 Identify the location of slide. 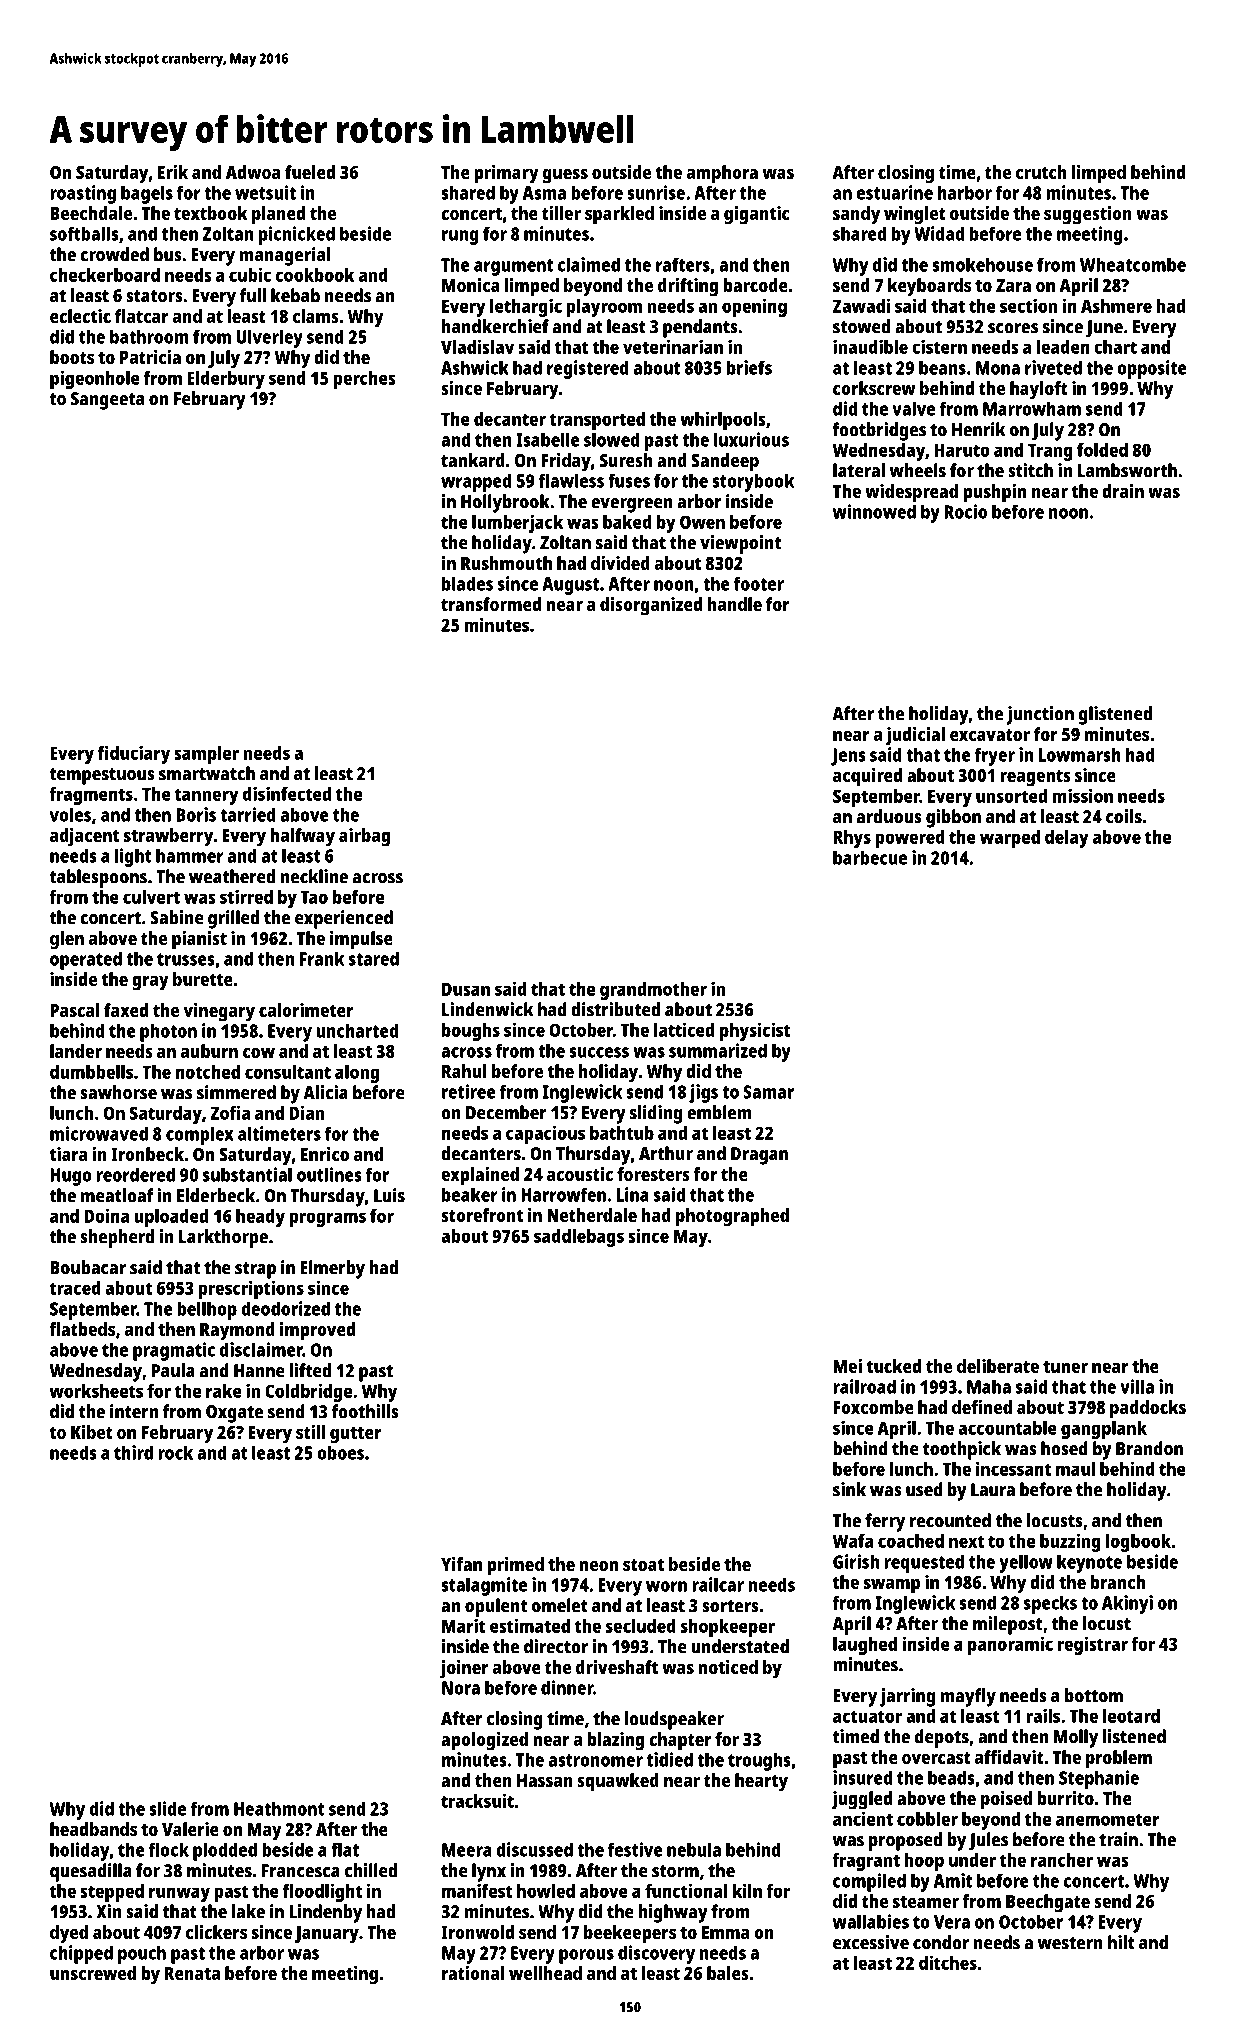
(167, 1808).
